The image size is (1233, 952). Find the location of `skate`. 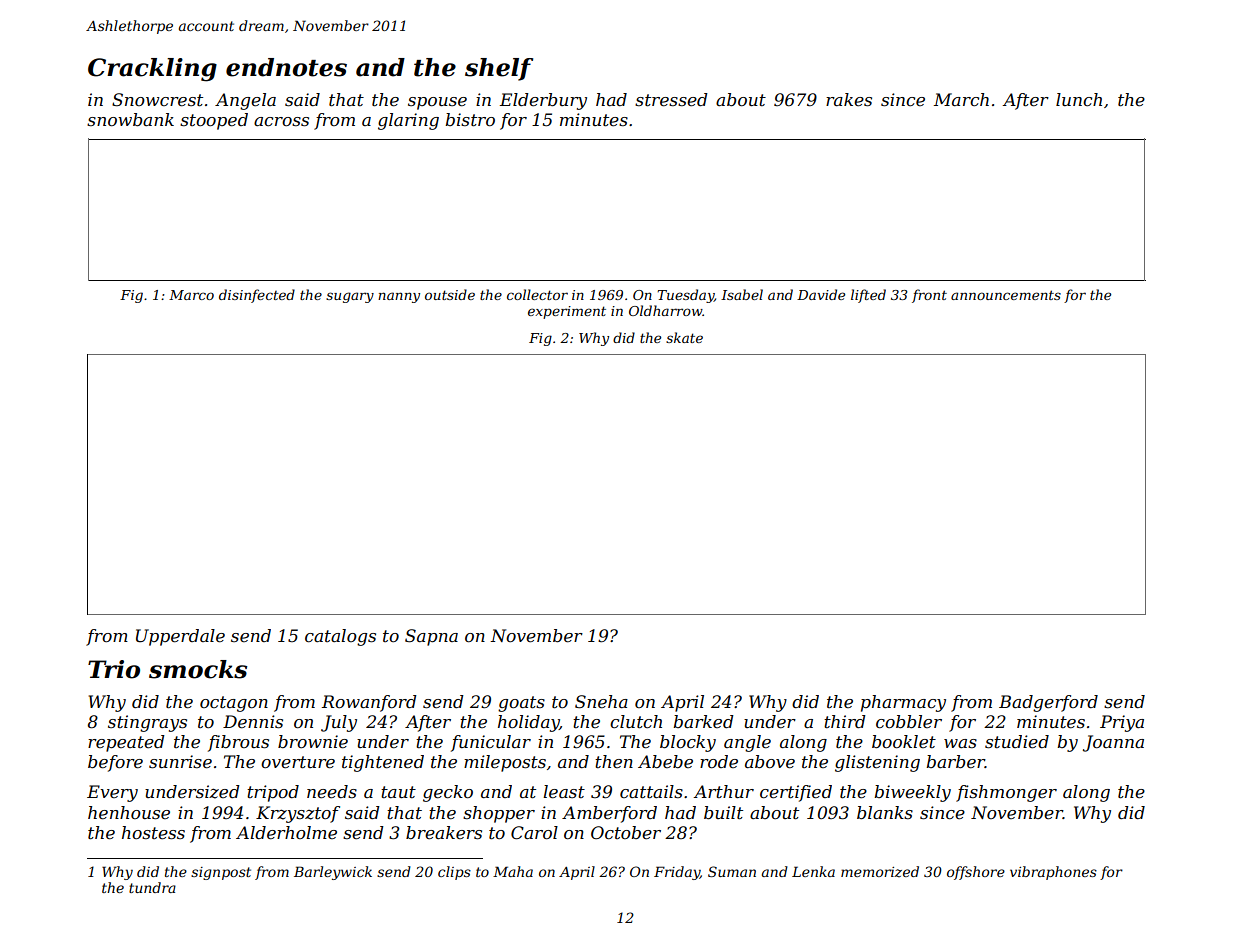

skate is located at coordinates (684, 337).
